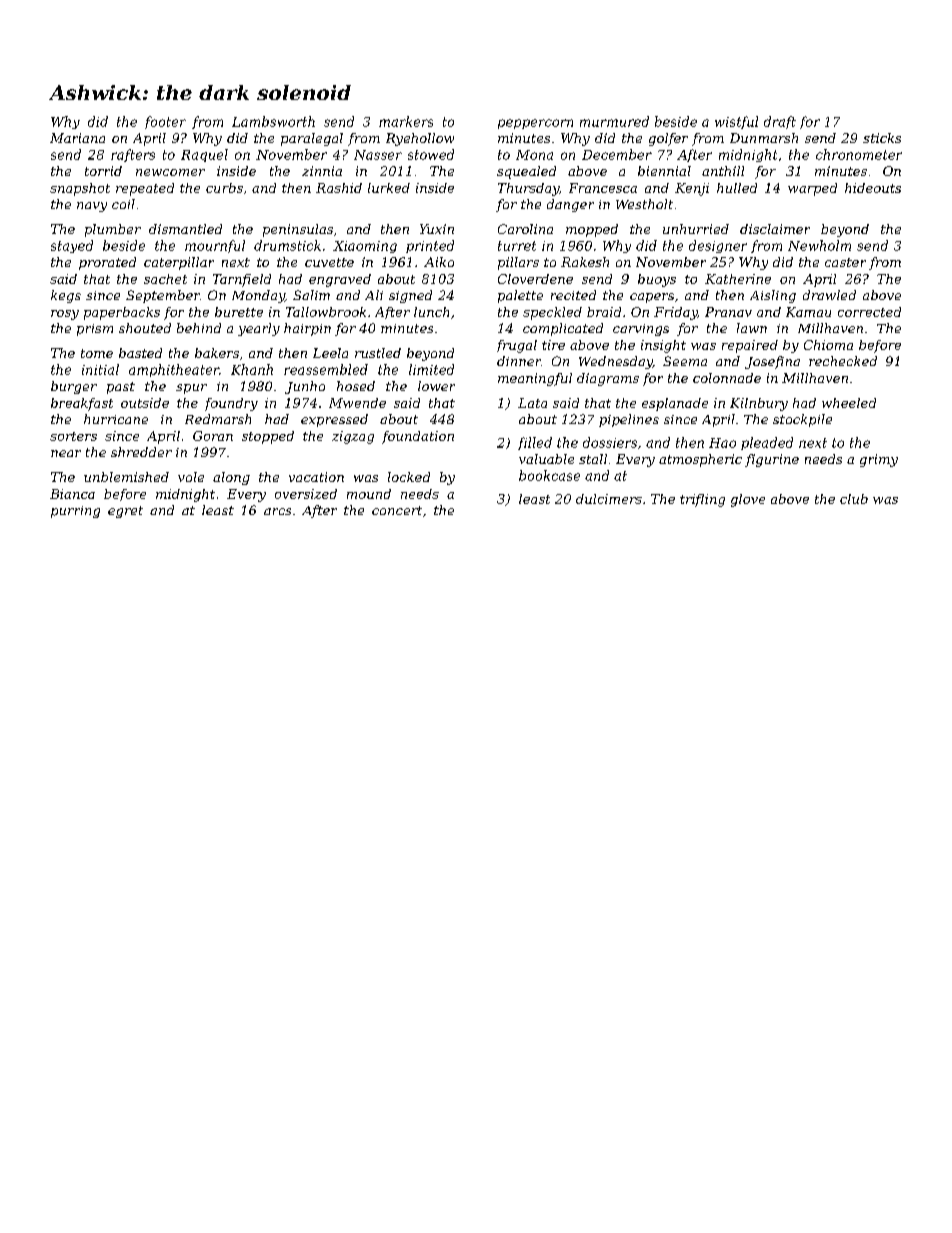 Image resolution: width=952 pixels, height=1233 pixels. Describe the element at coordinates (614, 121) in the screenshot. I see `murmured` at that location.
